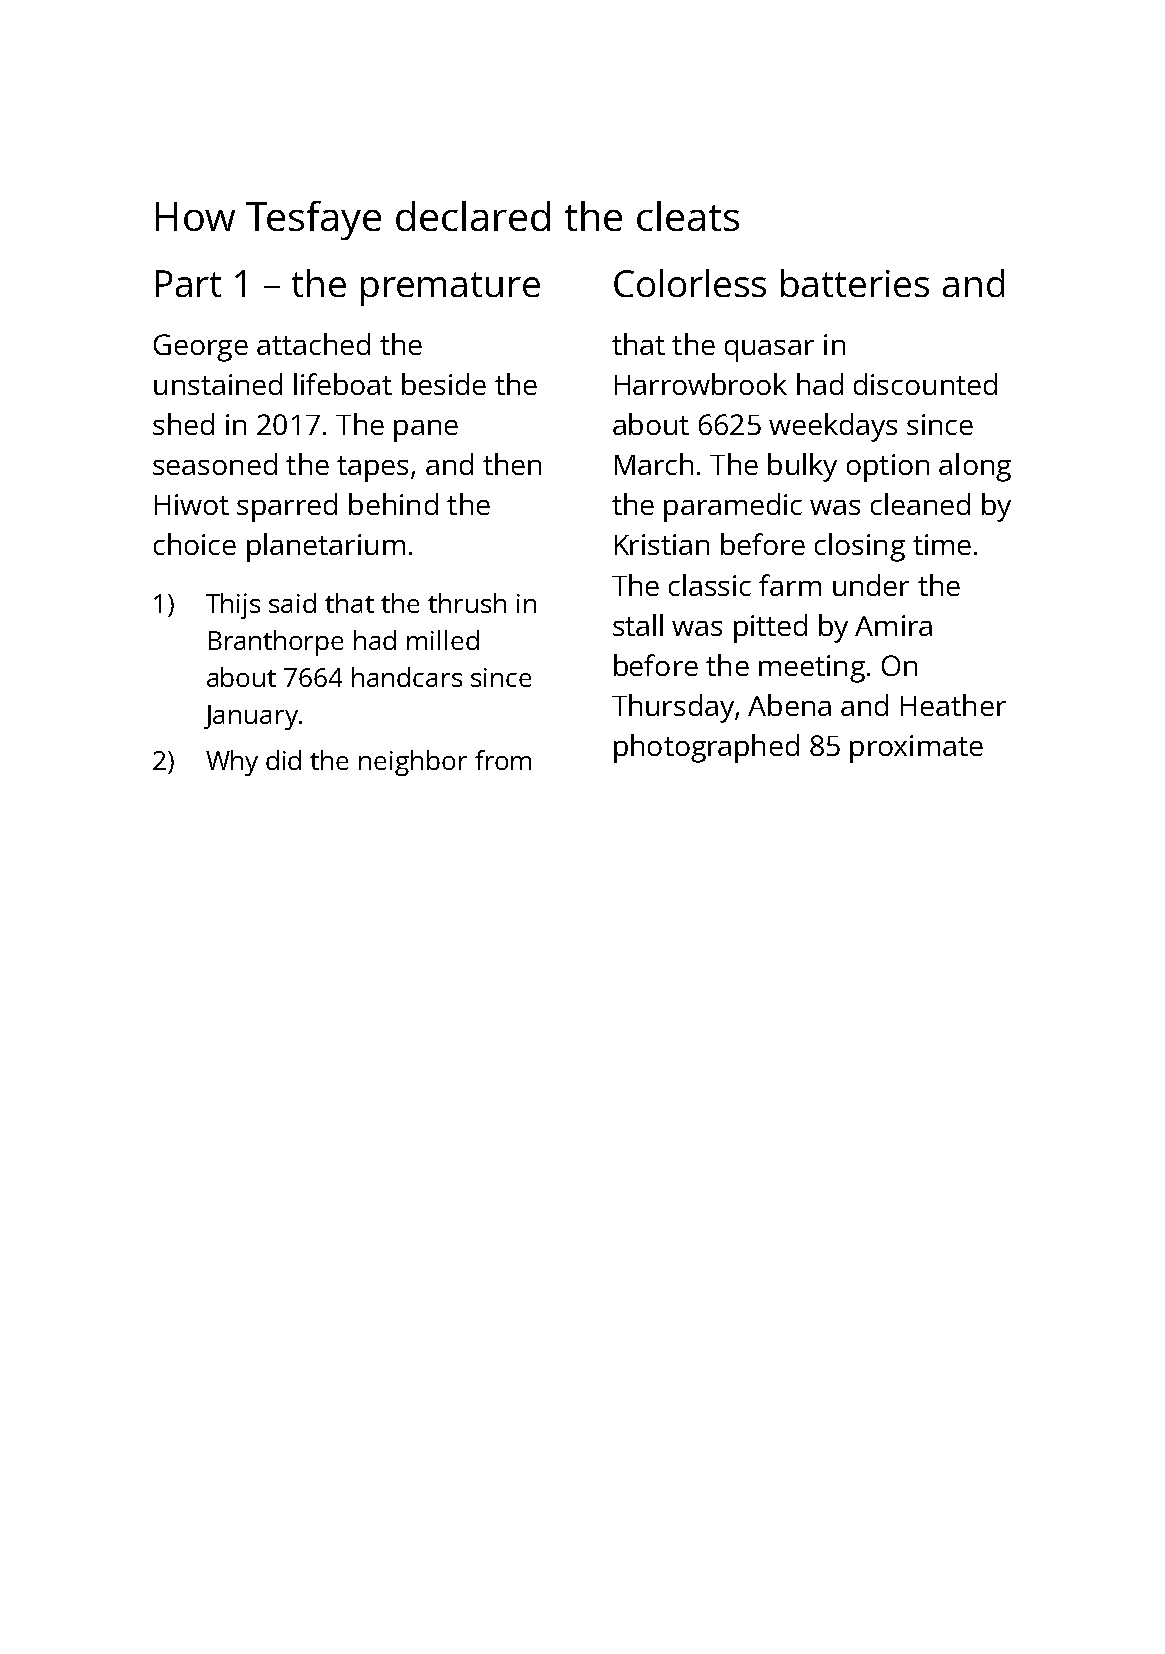 This screenshot has height=1654, width=1165. What do you see at coordinates (215, 464) in the screenshot?
I see `seasoned` at bounding box center [215, 464].
